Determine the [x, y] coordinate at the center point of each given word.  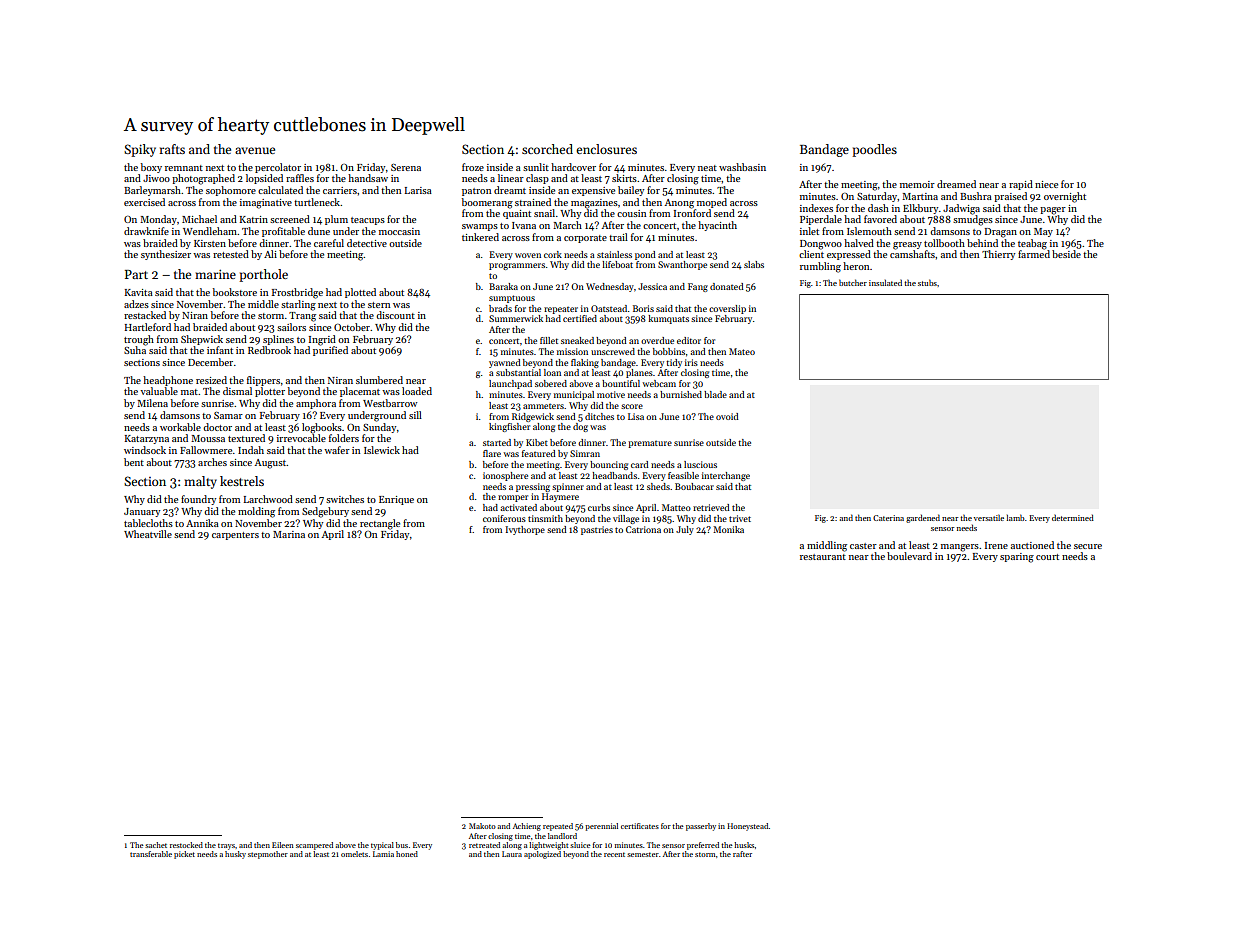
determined [1073, 517]
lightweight [549, 846]
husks [744, 845]
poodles [874, 150]
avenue [255, 150]
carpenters [235, 536]
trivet [740, 518]
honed [407, 854]
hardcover [573, 167]
